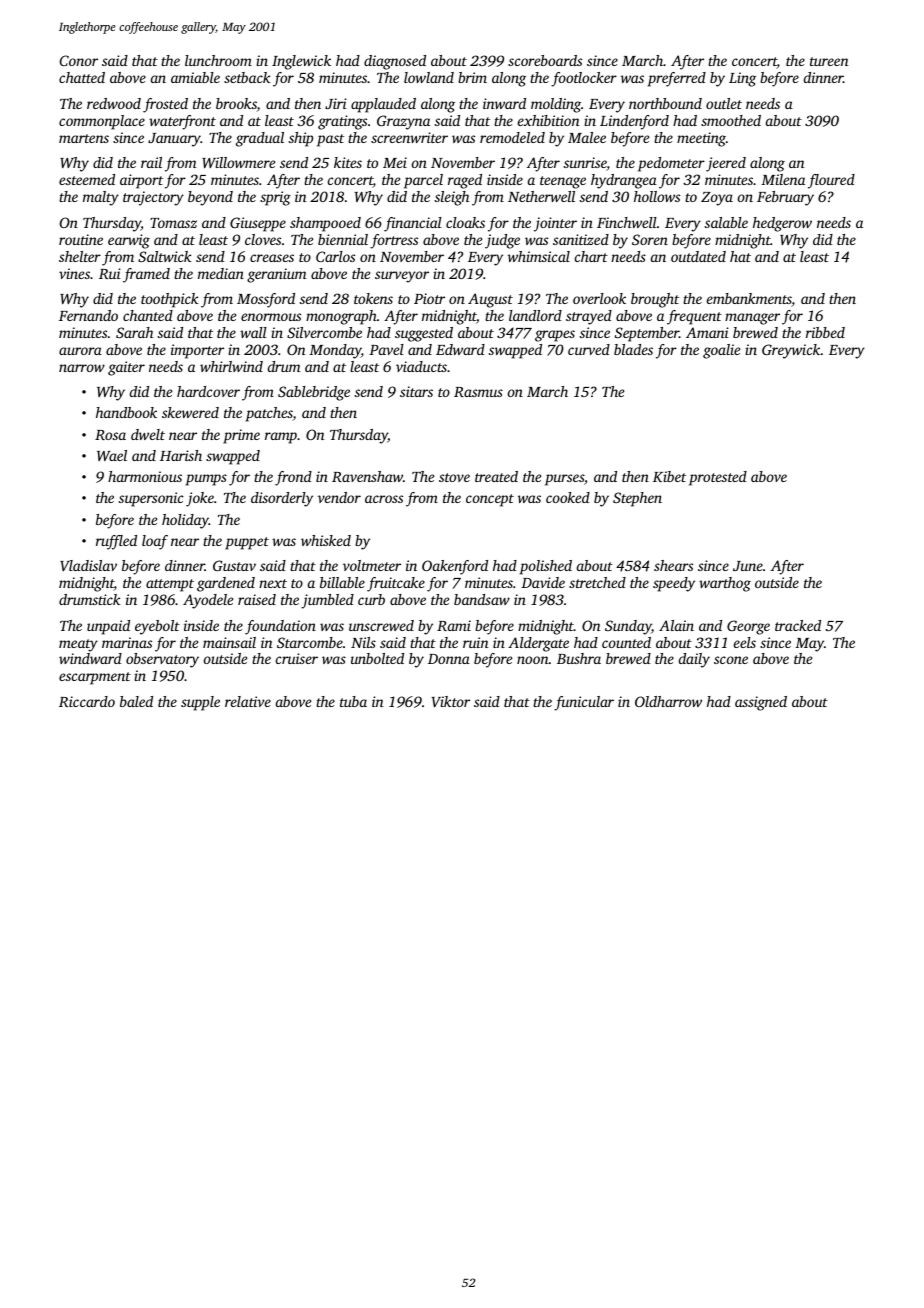 This page has height=1308, width=924. Describe the element at coordinates (587, 137) in the page. I see `Malee` at that location.
